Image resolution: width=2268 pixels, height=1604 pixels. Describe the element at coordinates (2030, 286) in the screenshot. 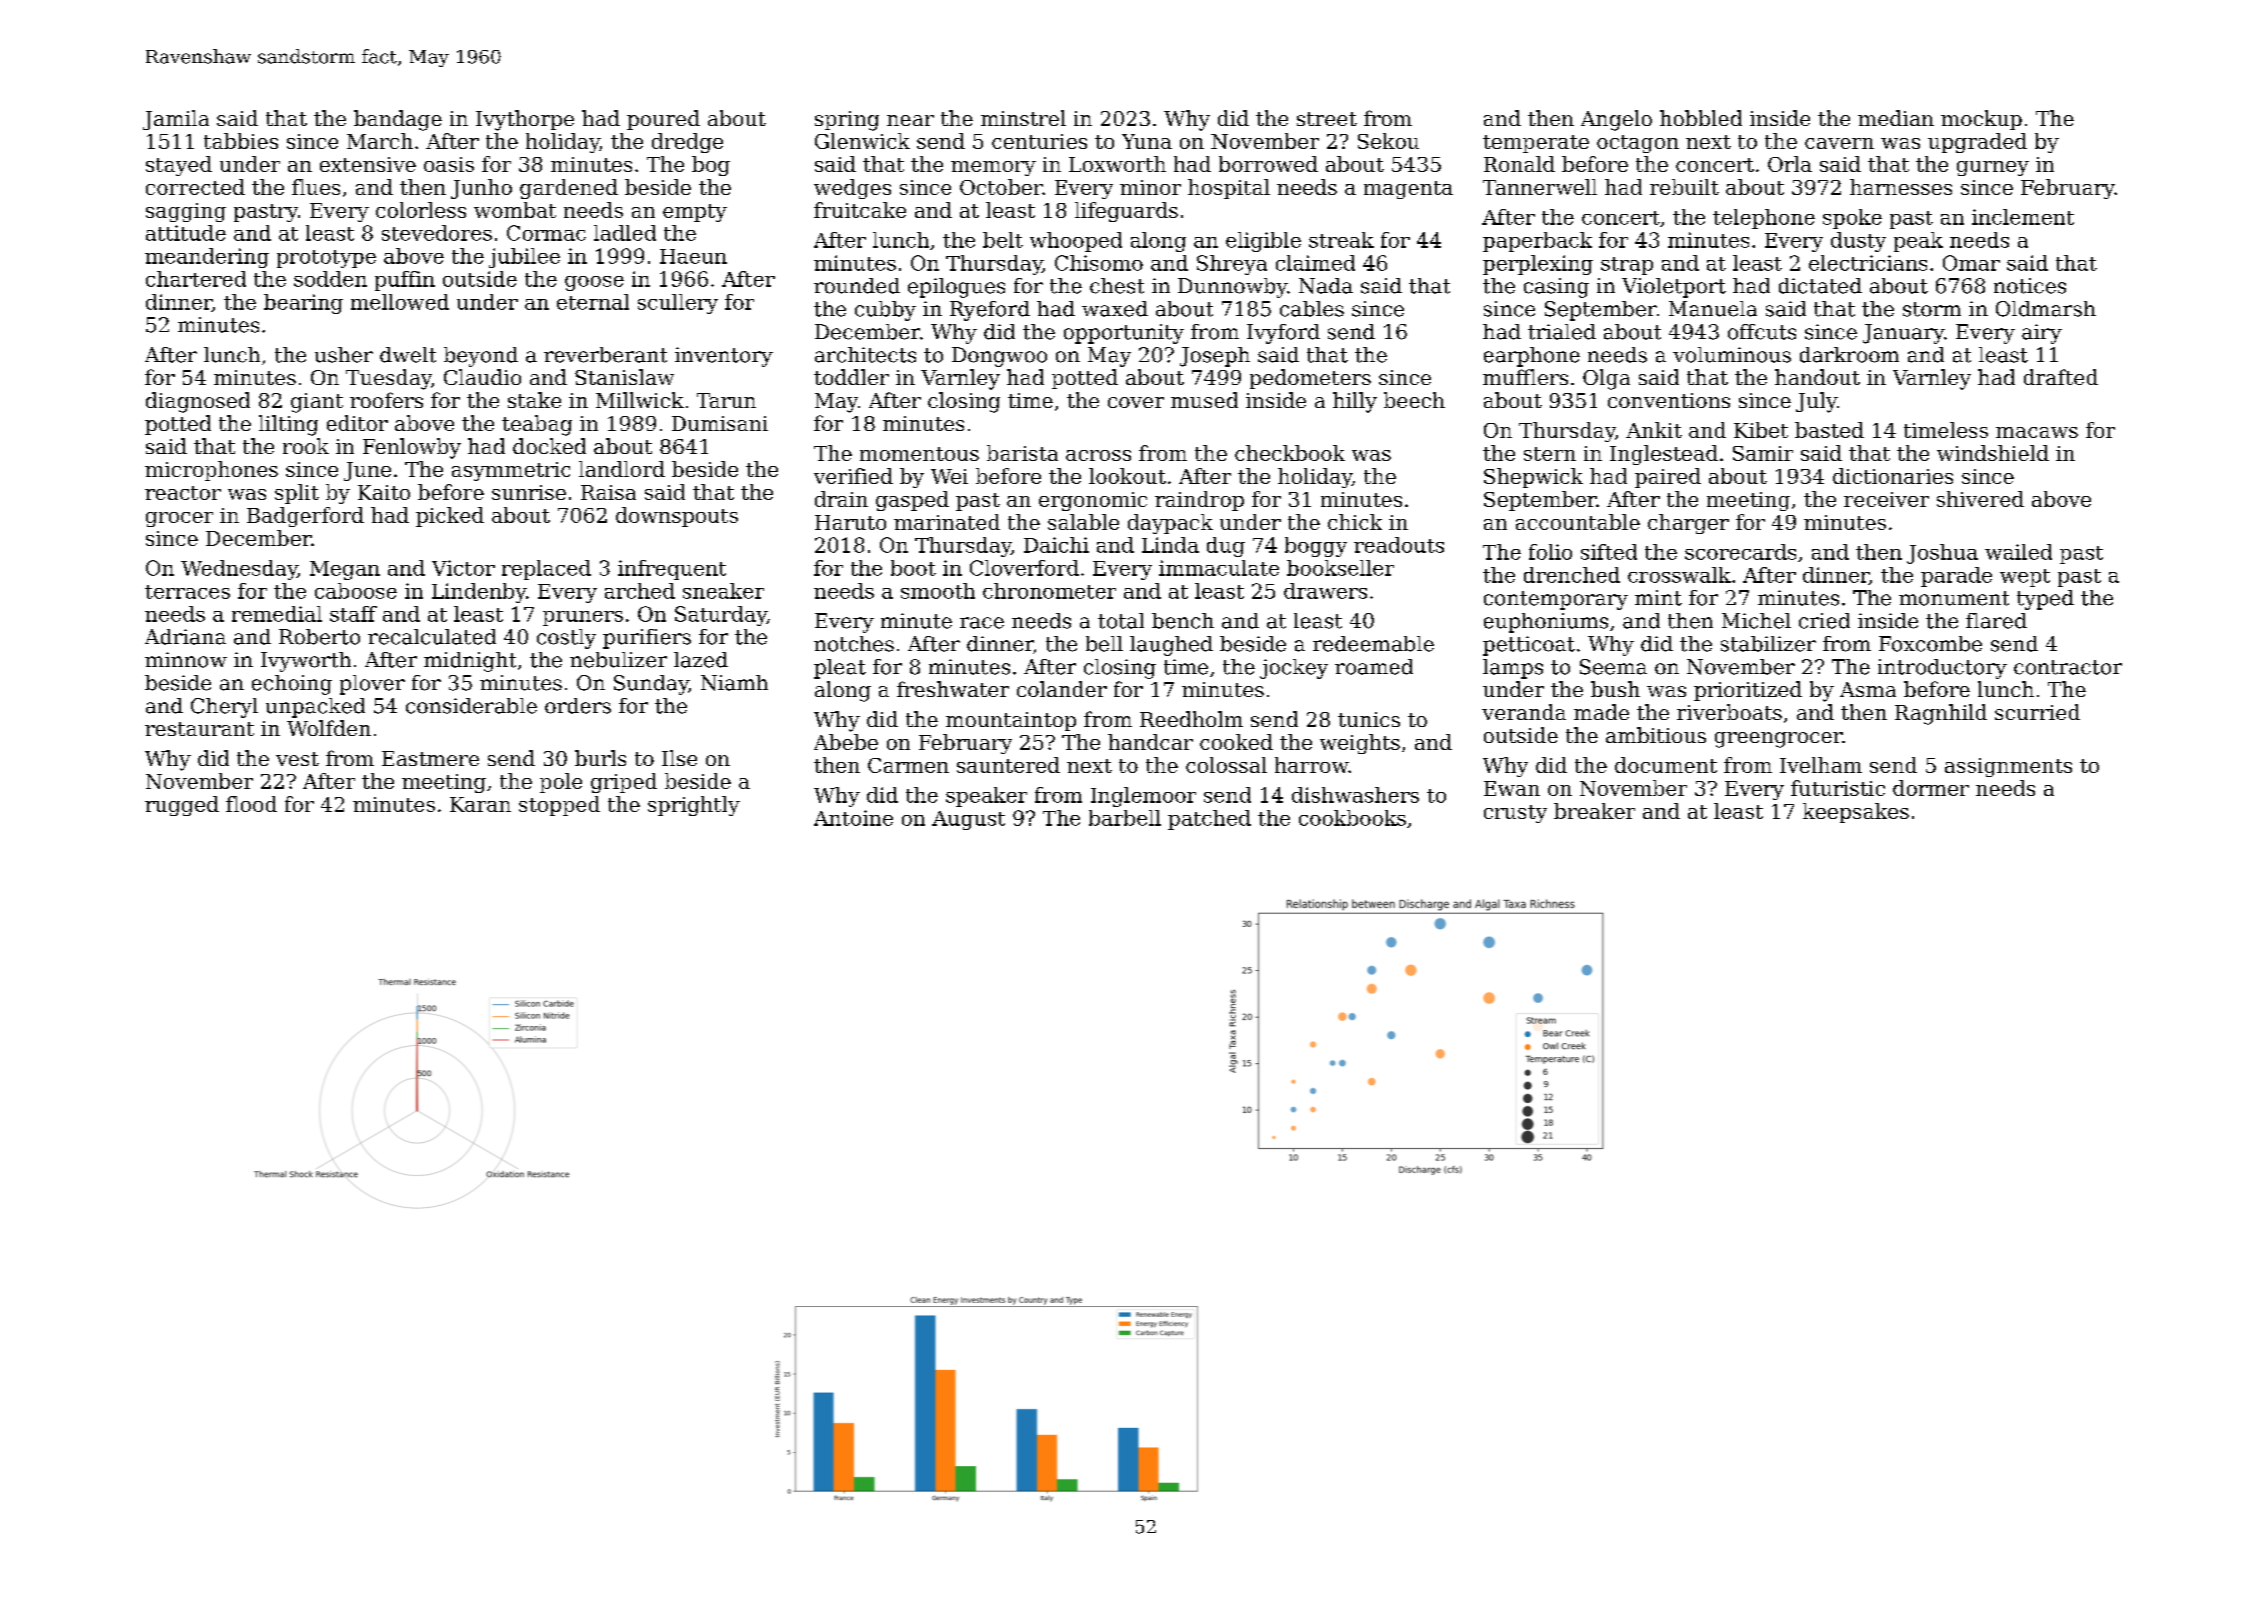

I see `notices` at that location.
